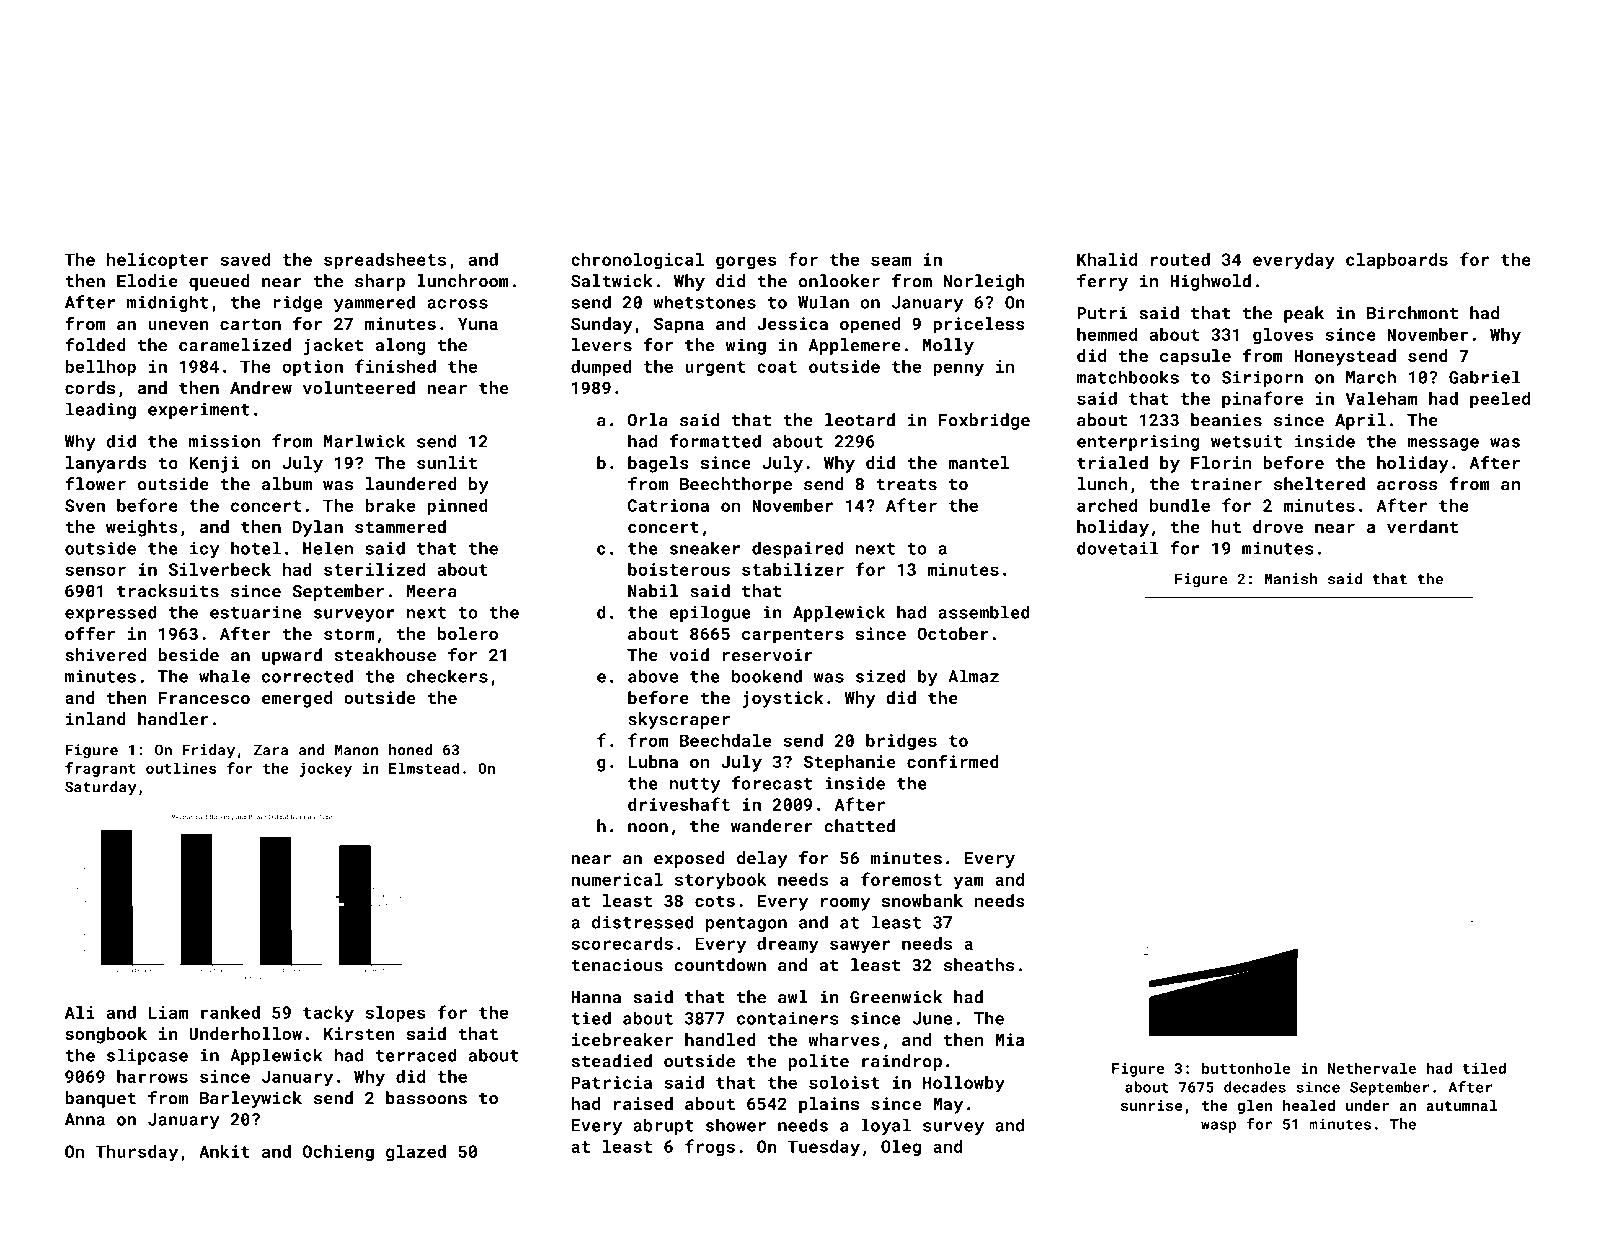 The width and height of the screenshot is (1606, 1241). I want to click on treats, so click(906, 485).
